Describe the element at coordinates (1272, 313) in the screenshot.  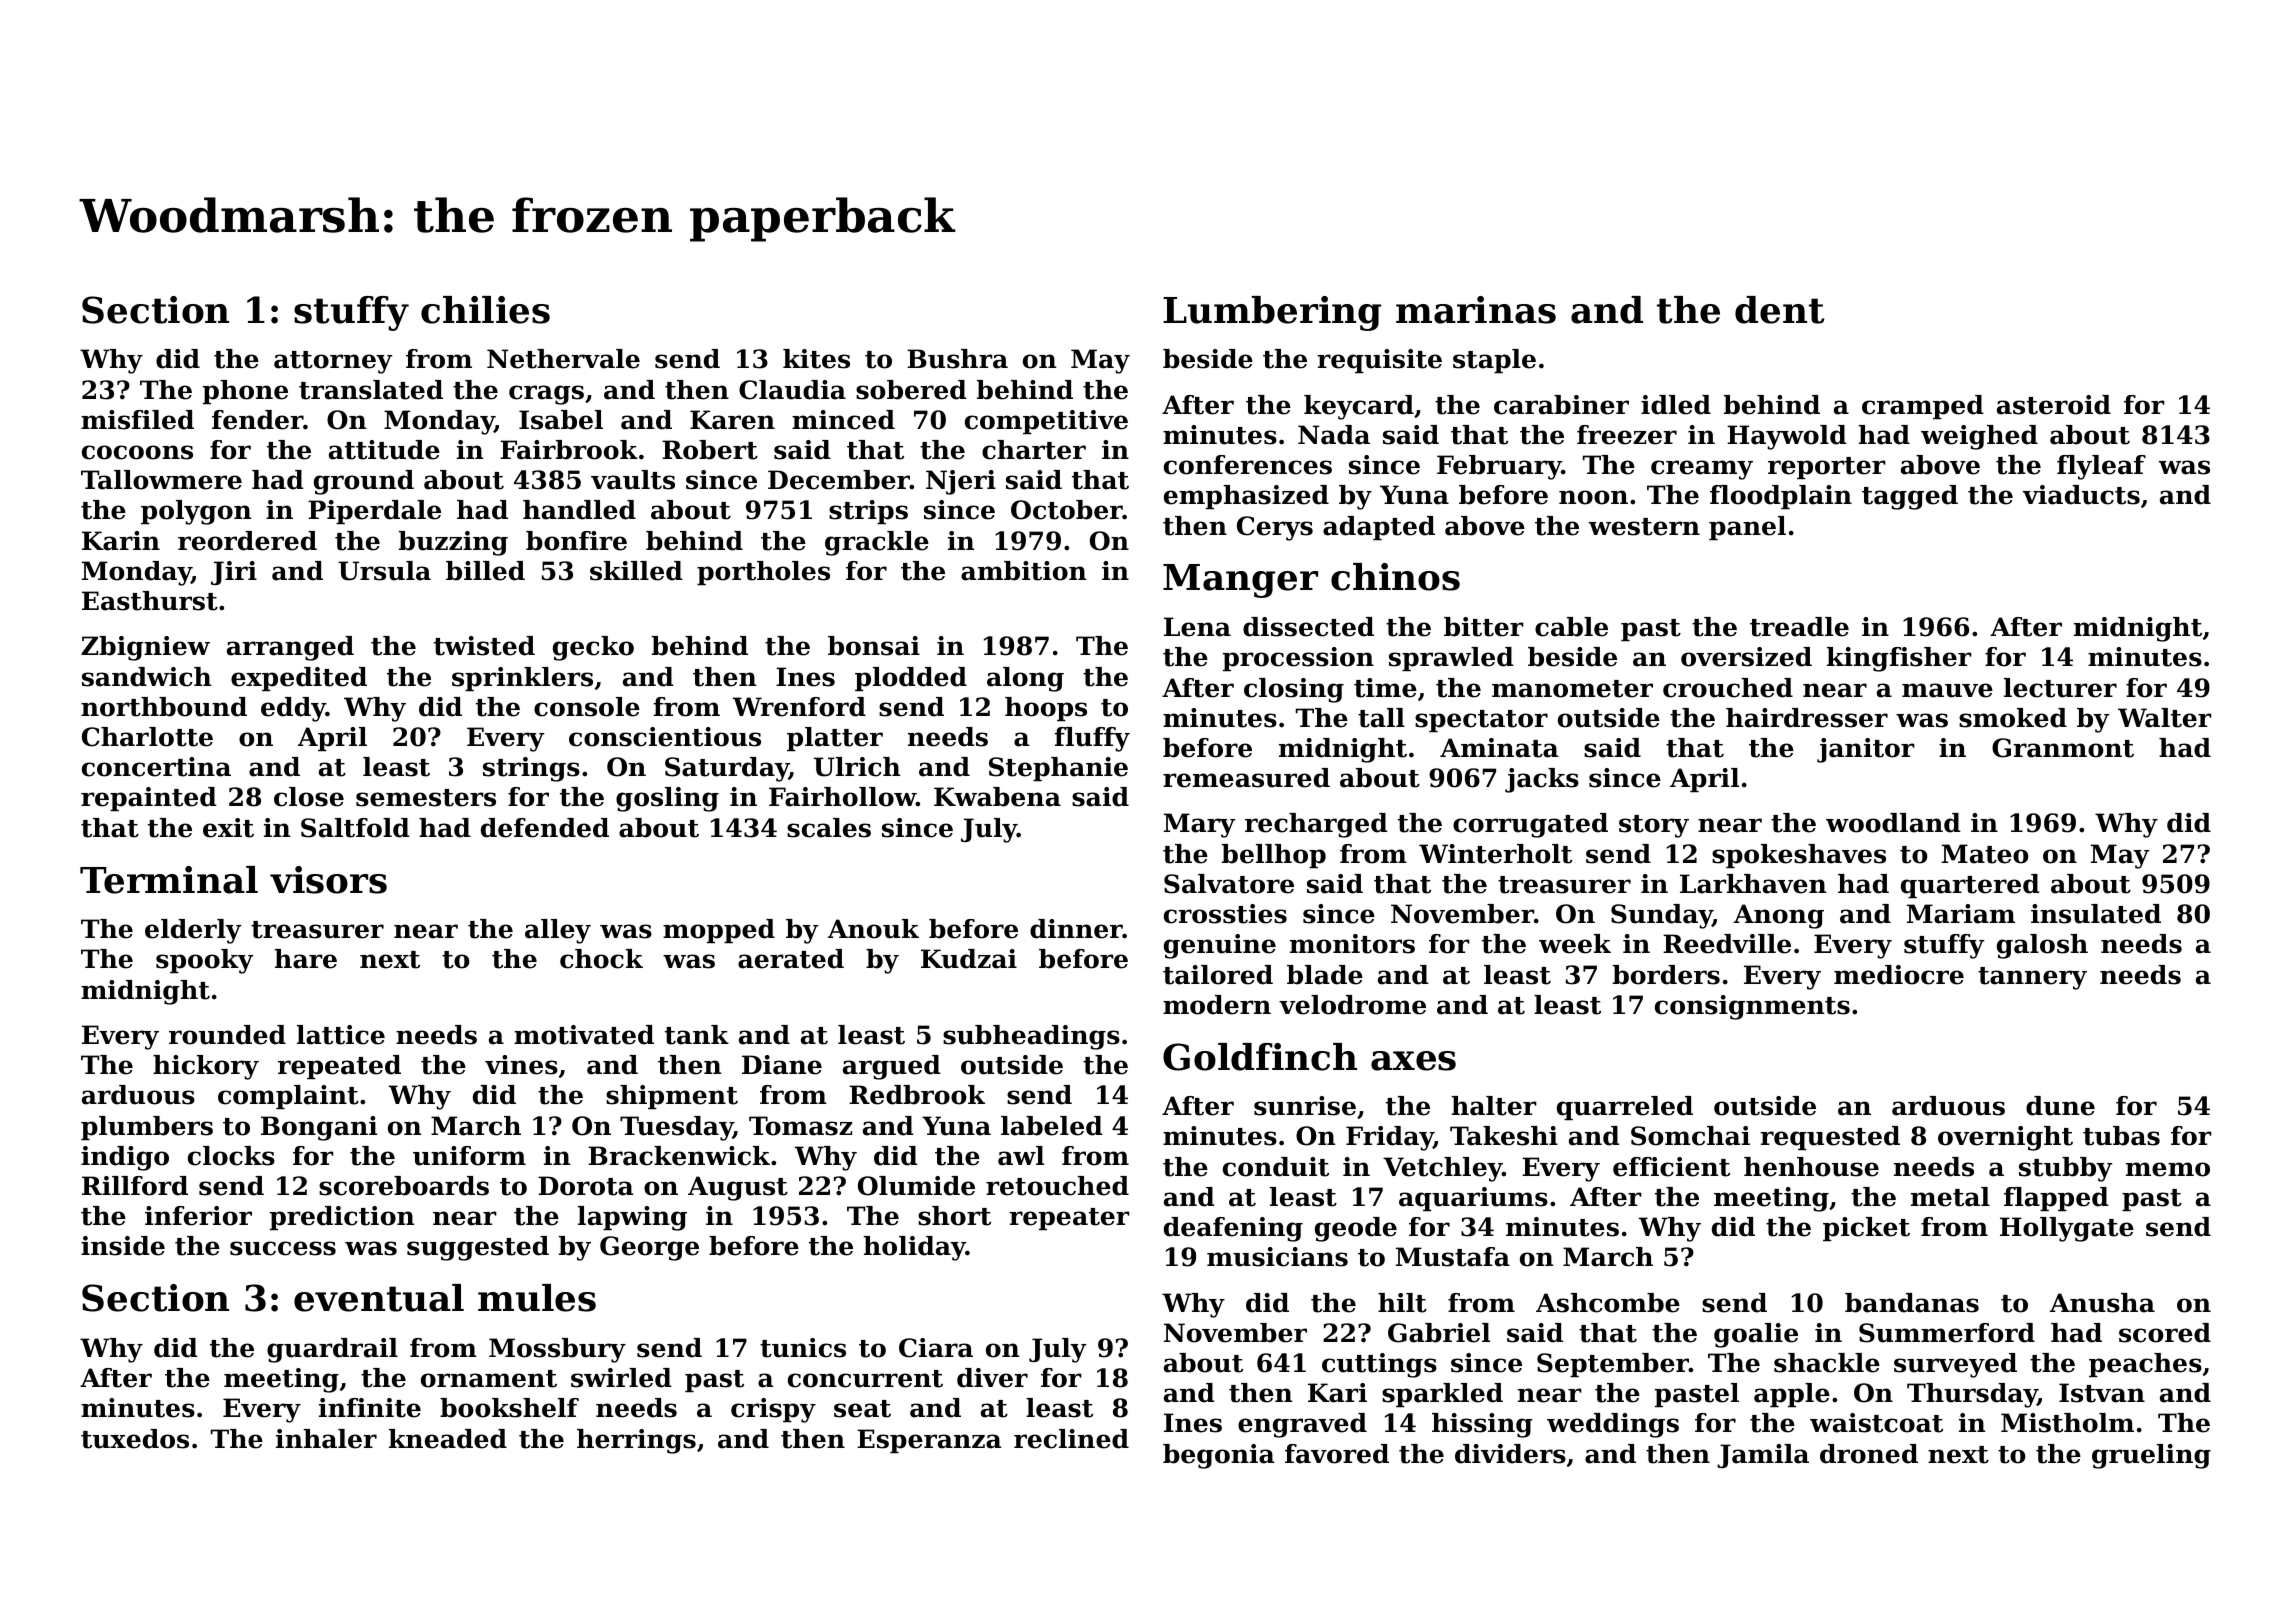
I see `Lumbering` at that location.
